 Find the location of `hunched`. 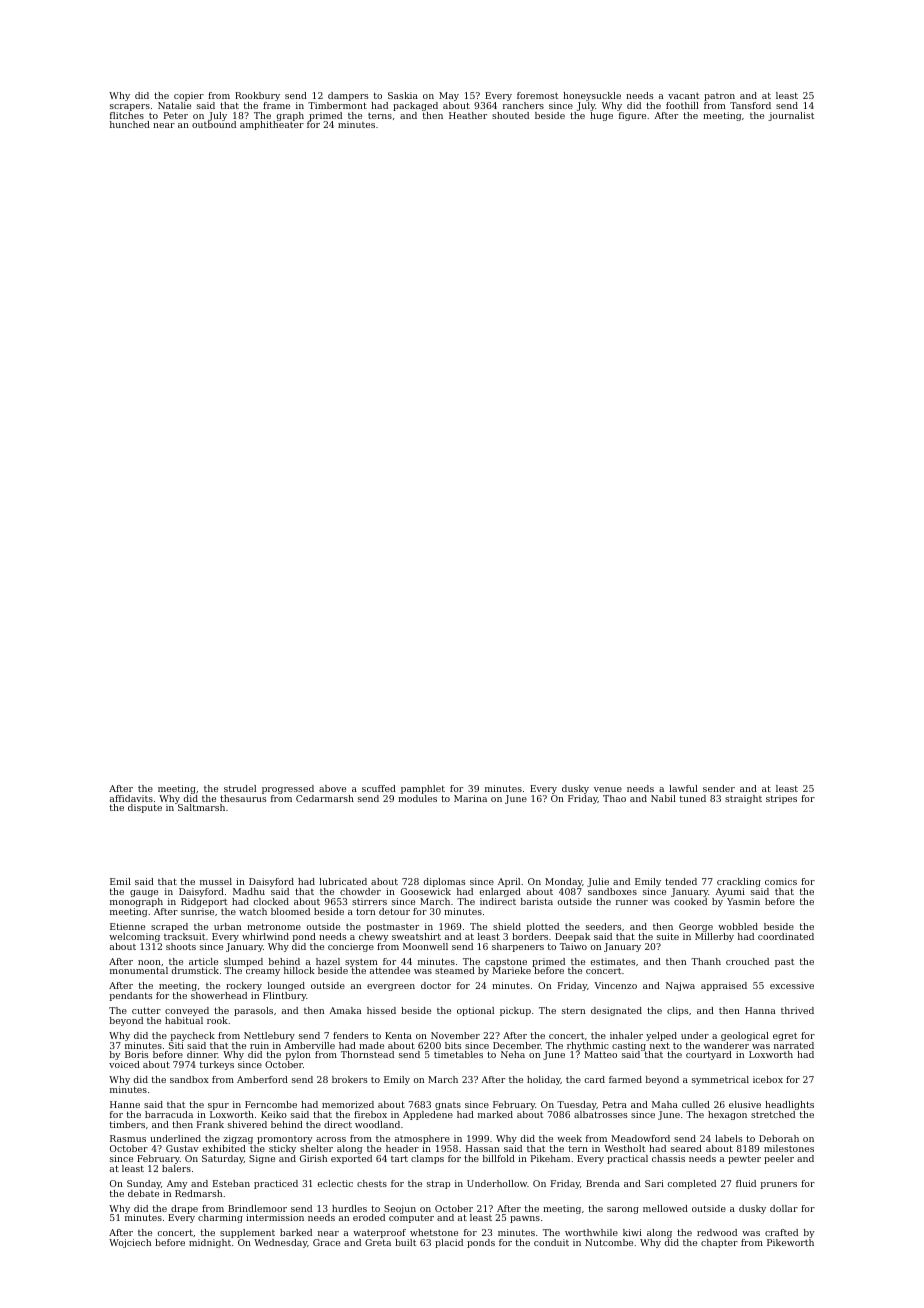

hunched is located at coordinates (130, 124).
